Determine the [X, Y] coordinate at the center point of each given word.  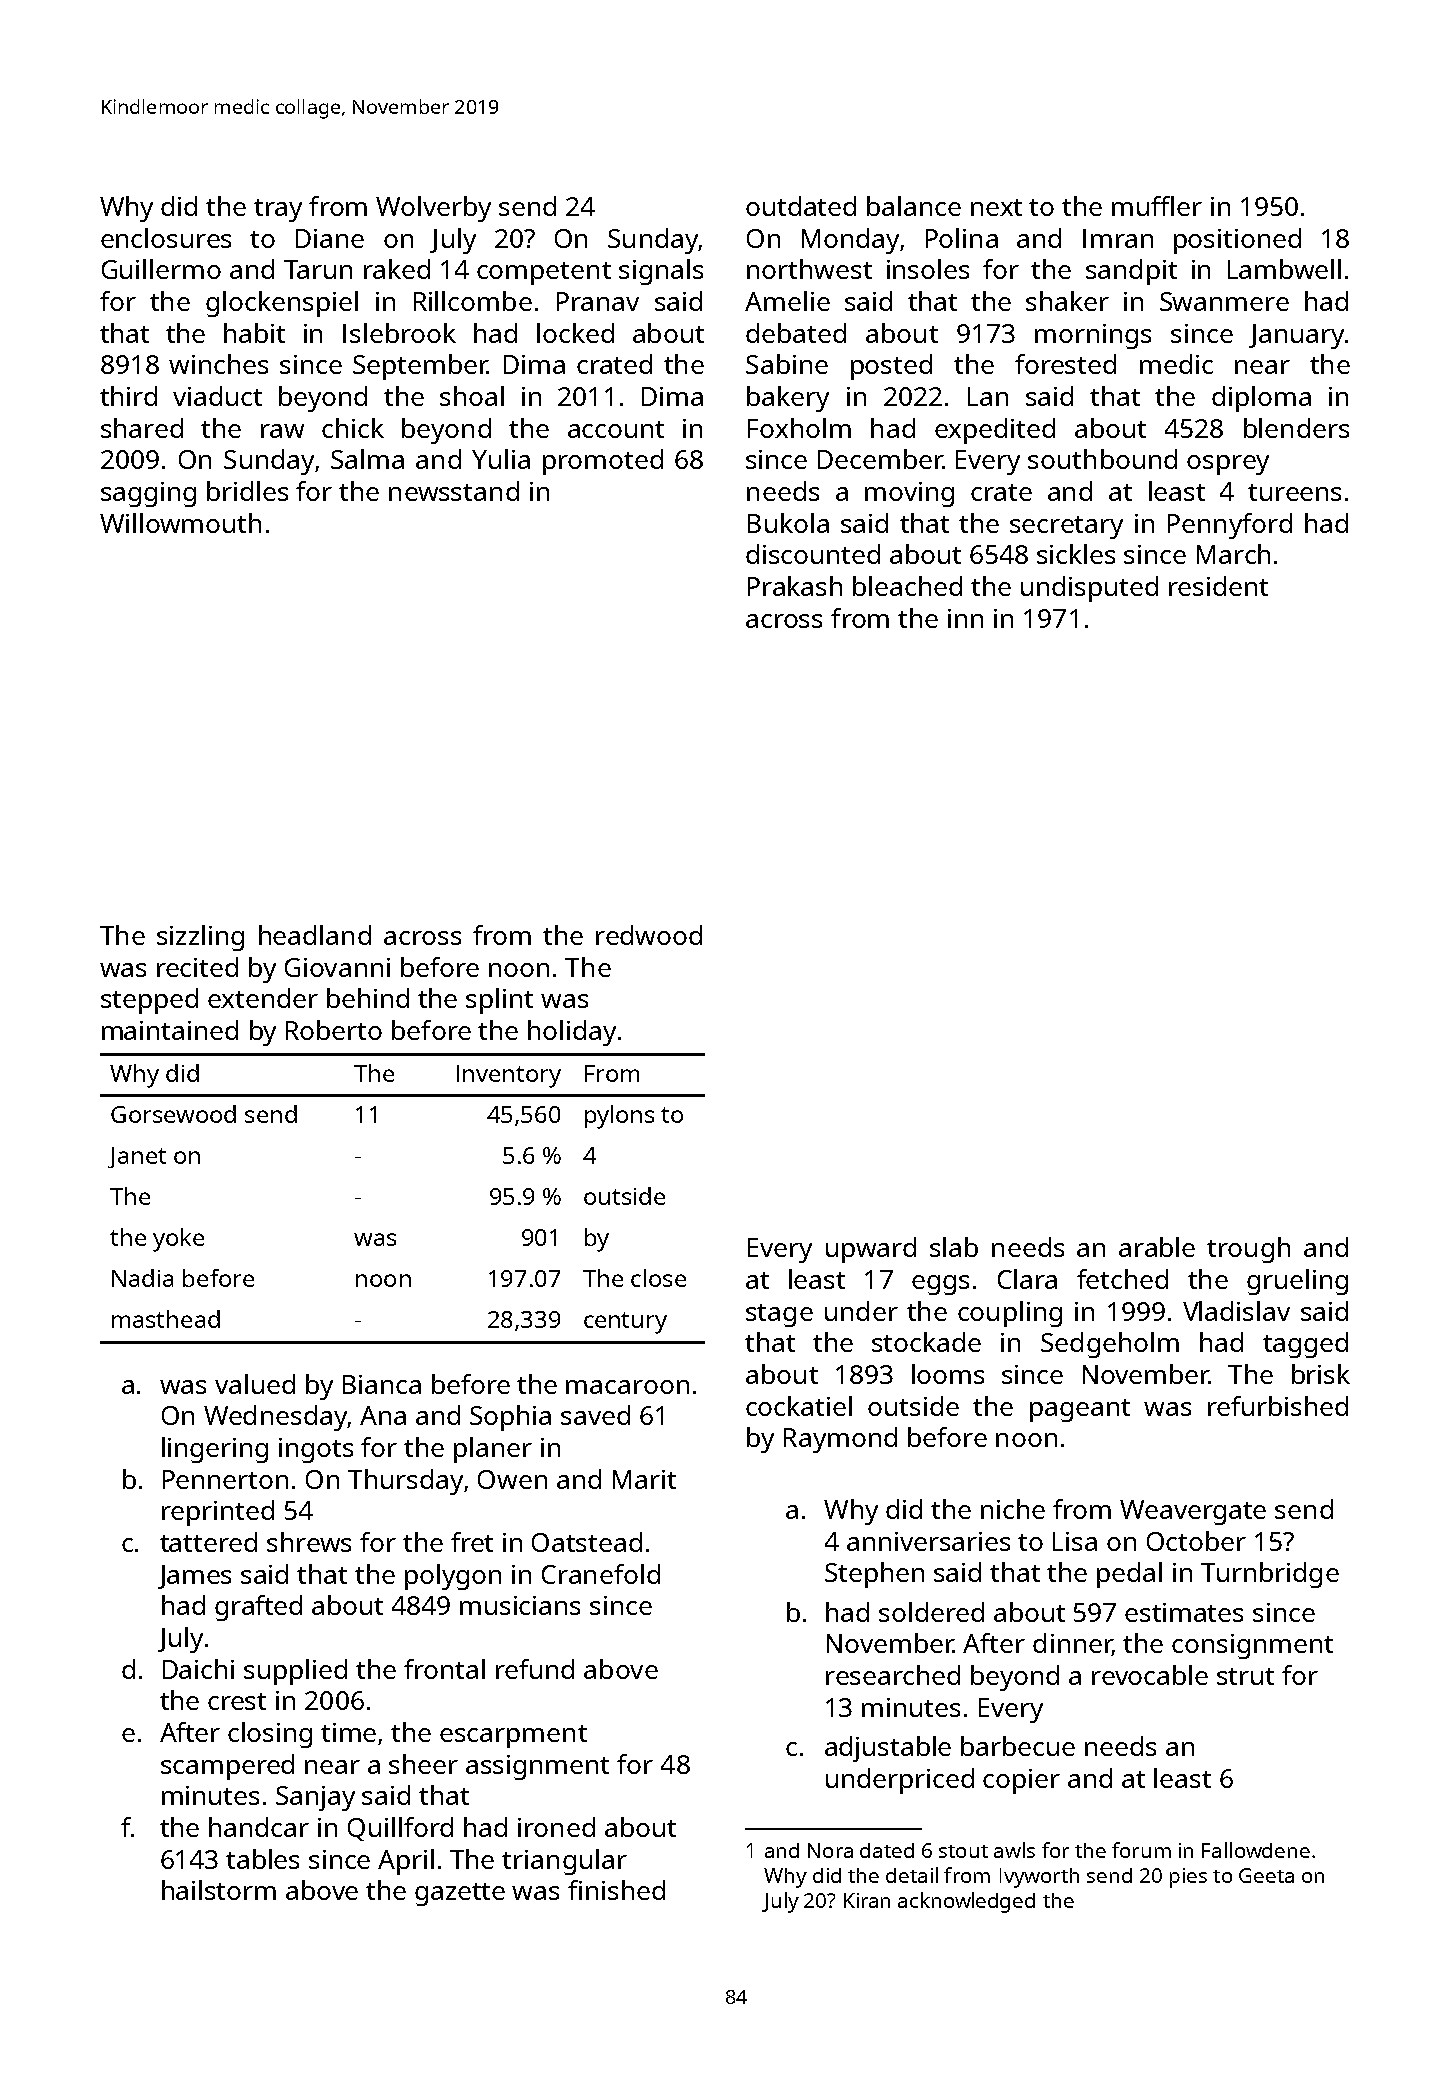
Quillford [400, 1829]
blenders [1296, 428]
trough [1248, 1250]
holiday [572, 1033]
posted [891, 367]
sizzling [200, 938]
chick [353, 428]
